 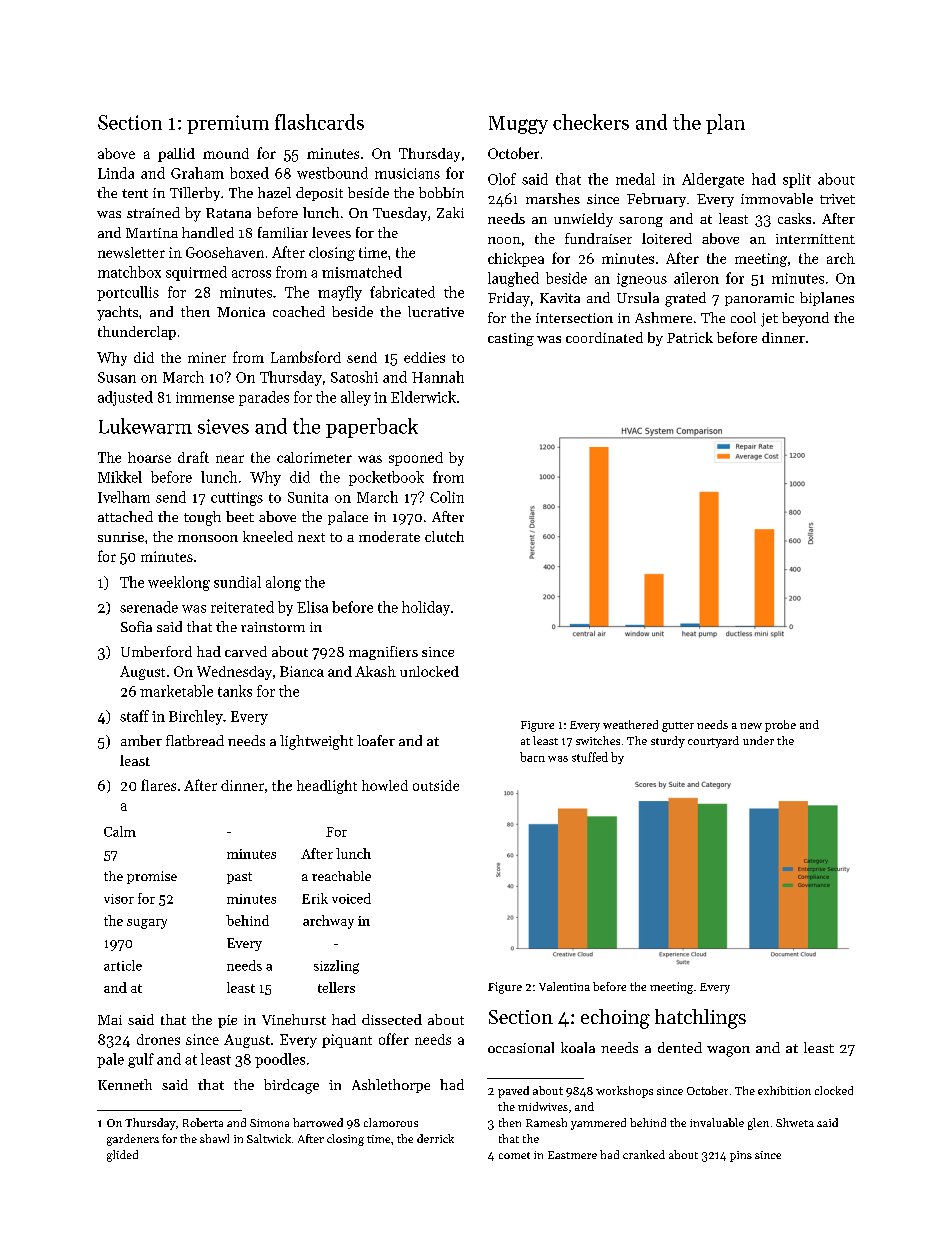 What do you see at coordinates (667, 238) in the screenshot?
I see `loitered` at bounding box center [667, 238].
